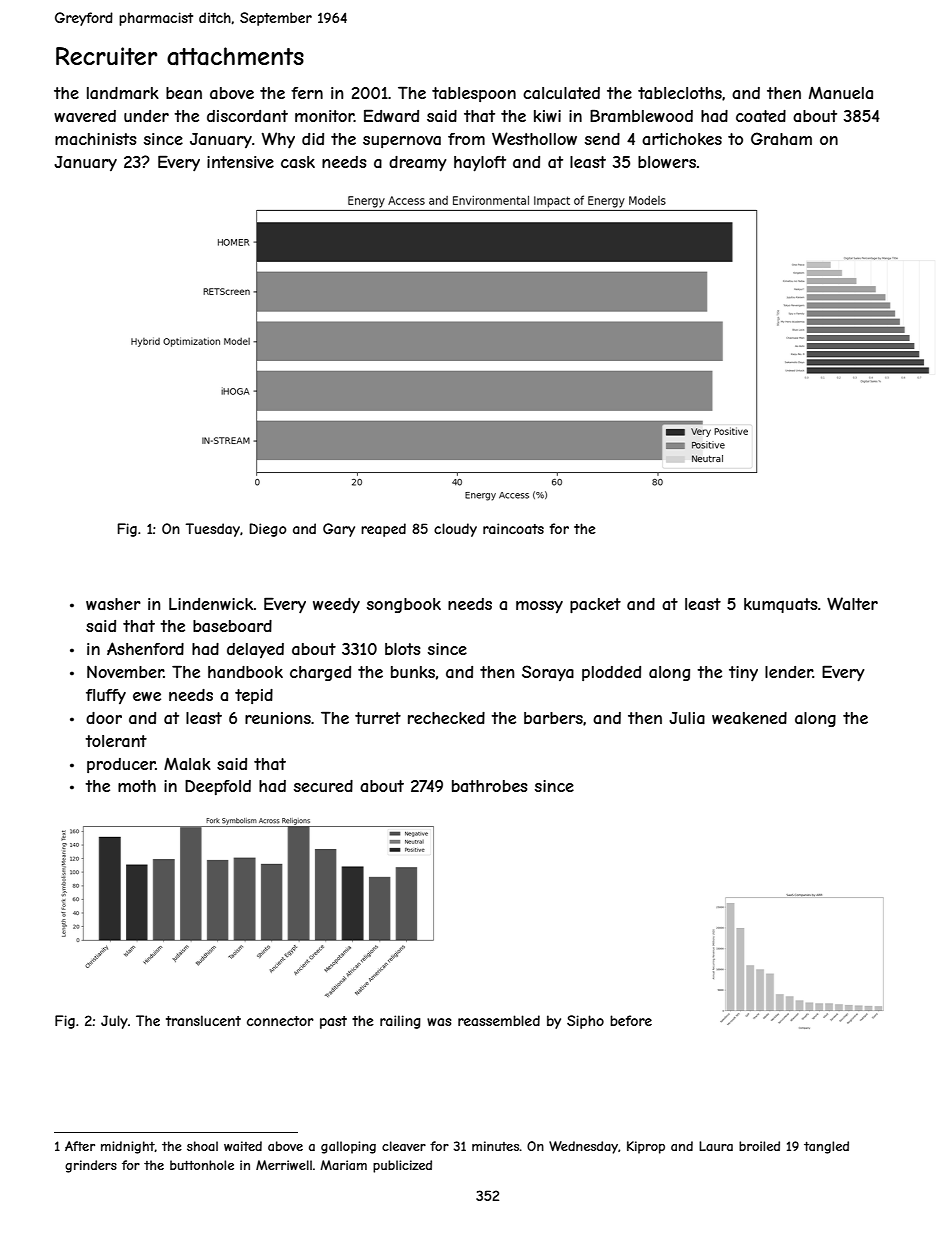  Describe the element at coordinates (852, 603) in the page. I see `Walter` at that location.
